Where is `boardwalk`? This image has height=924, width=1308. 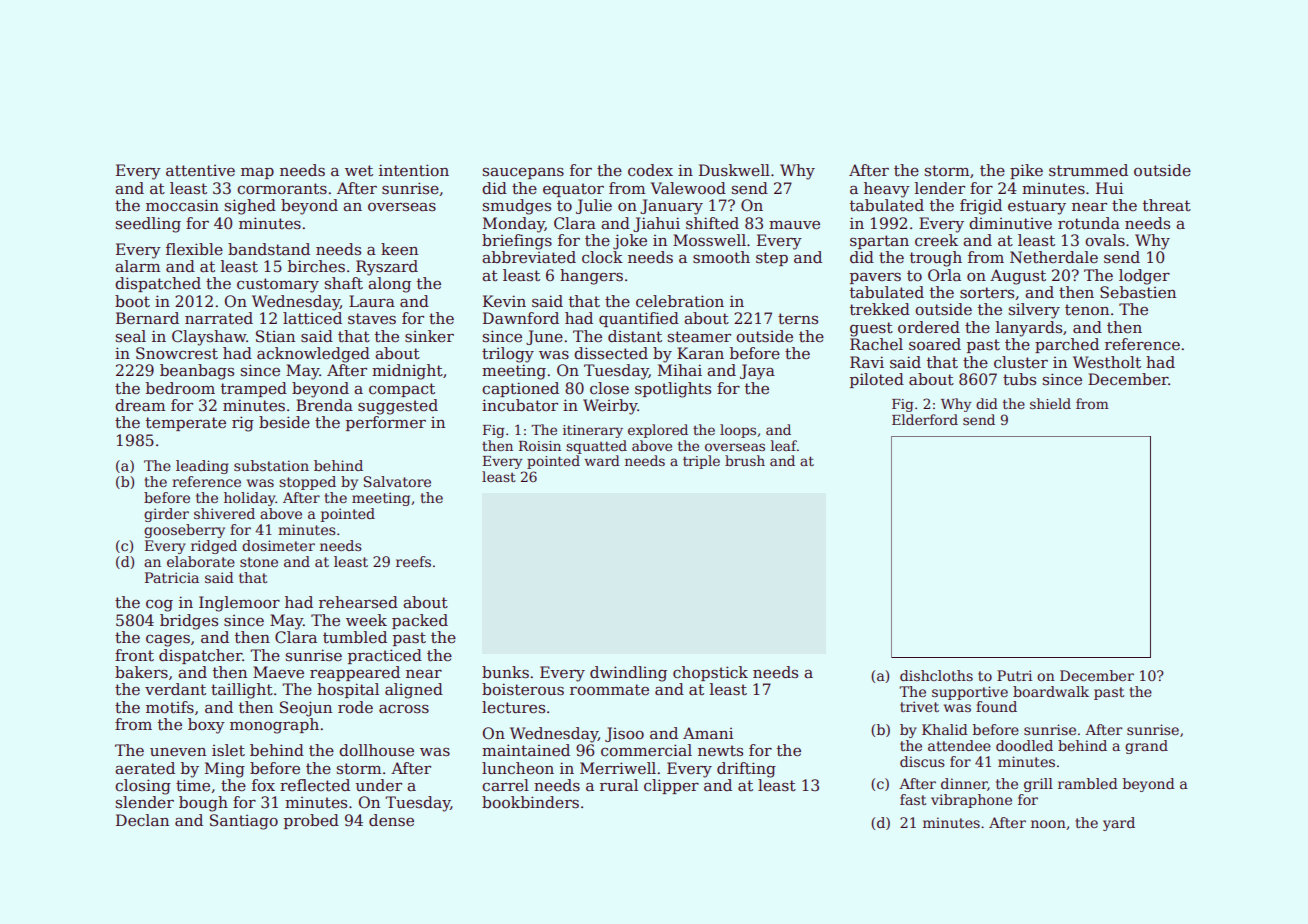 boardwalk is located at coordinates (1051, 691).
